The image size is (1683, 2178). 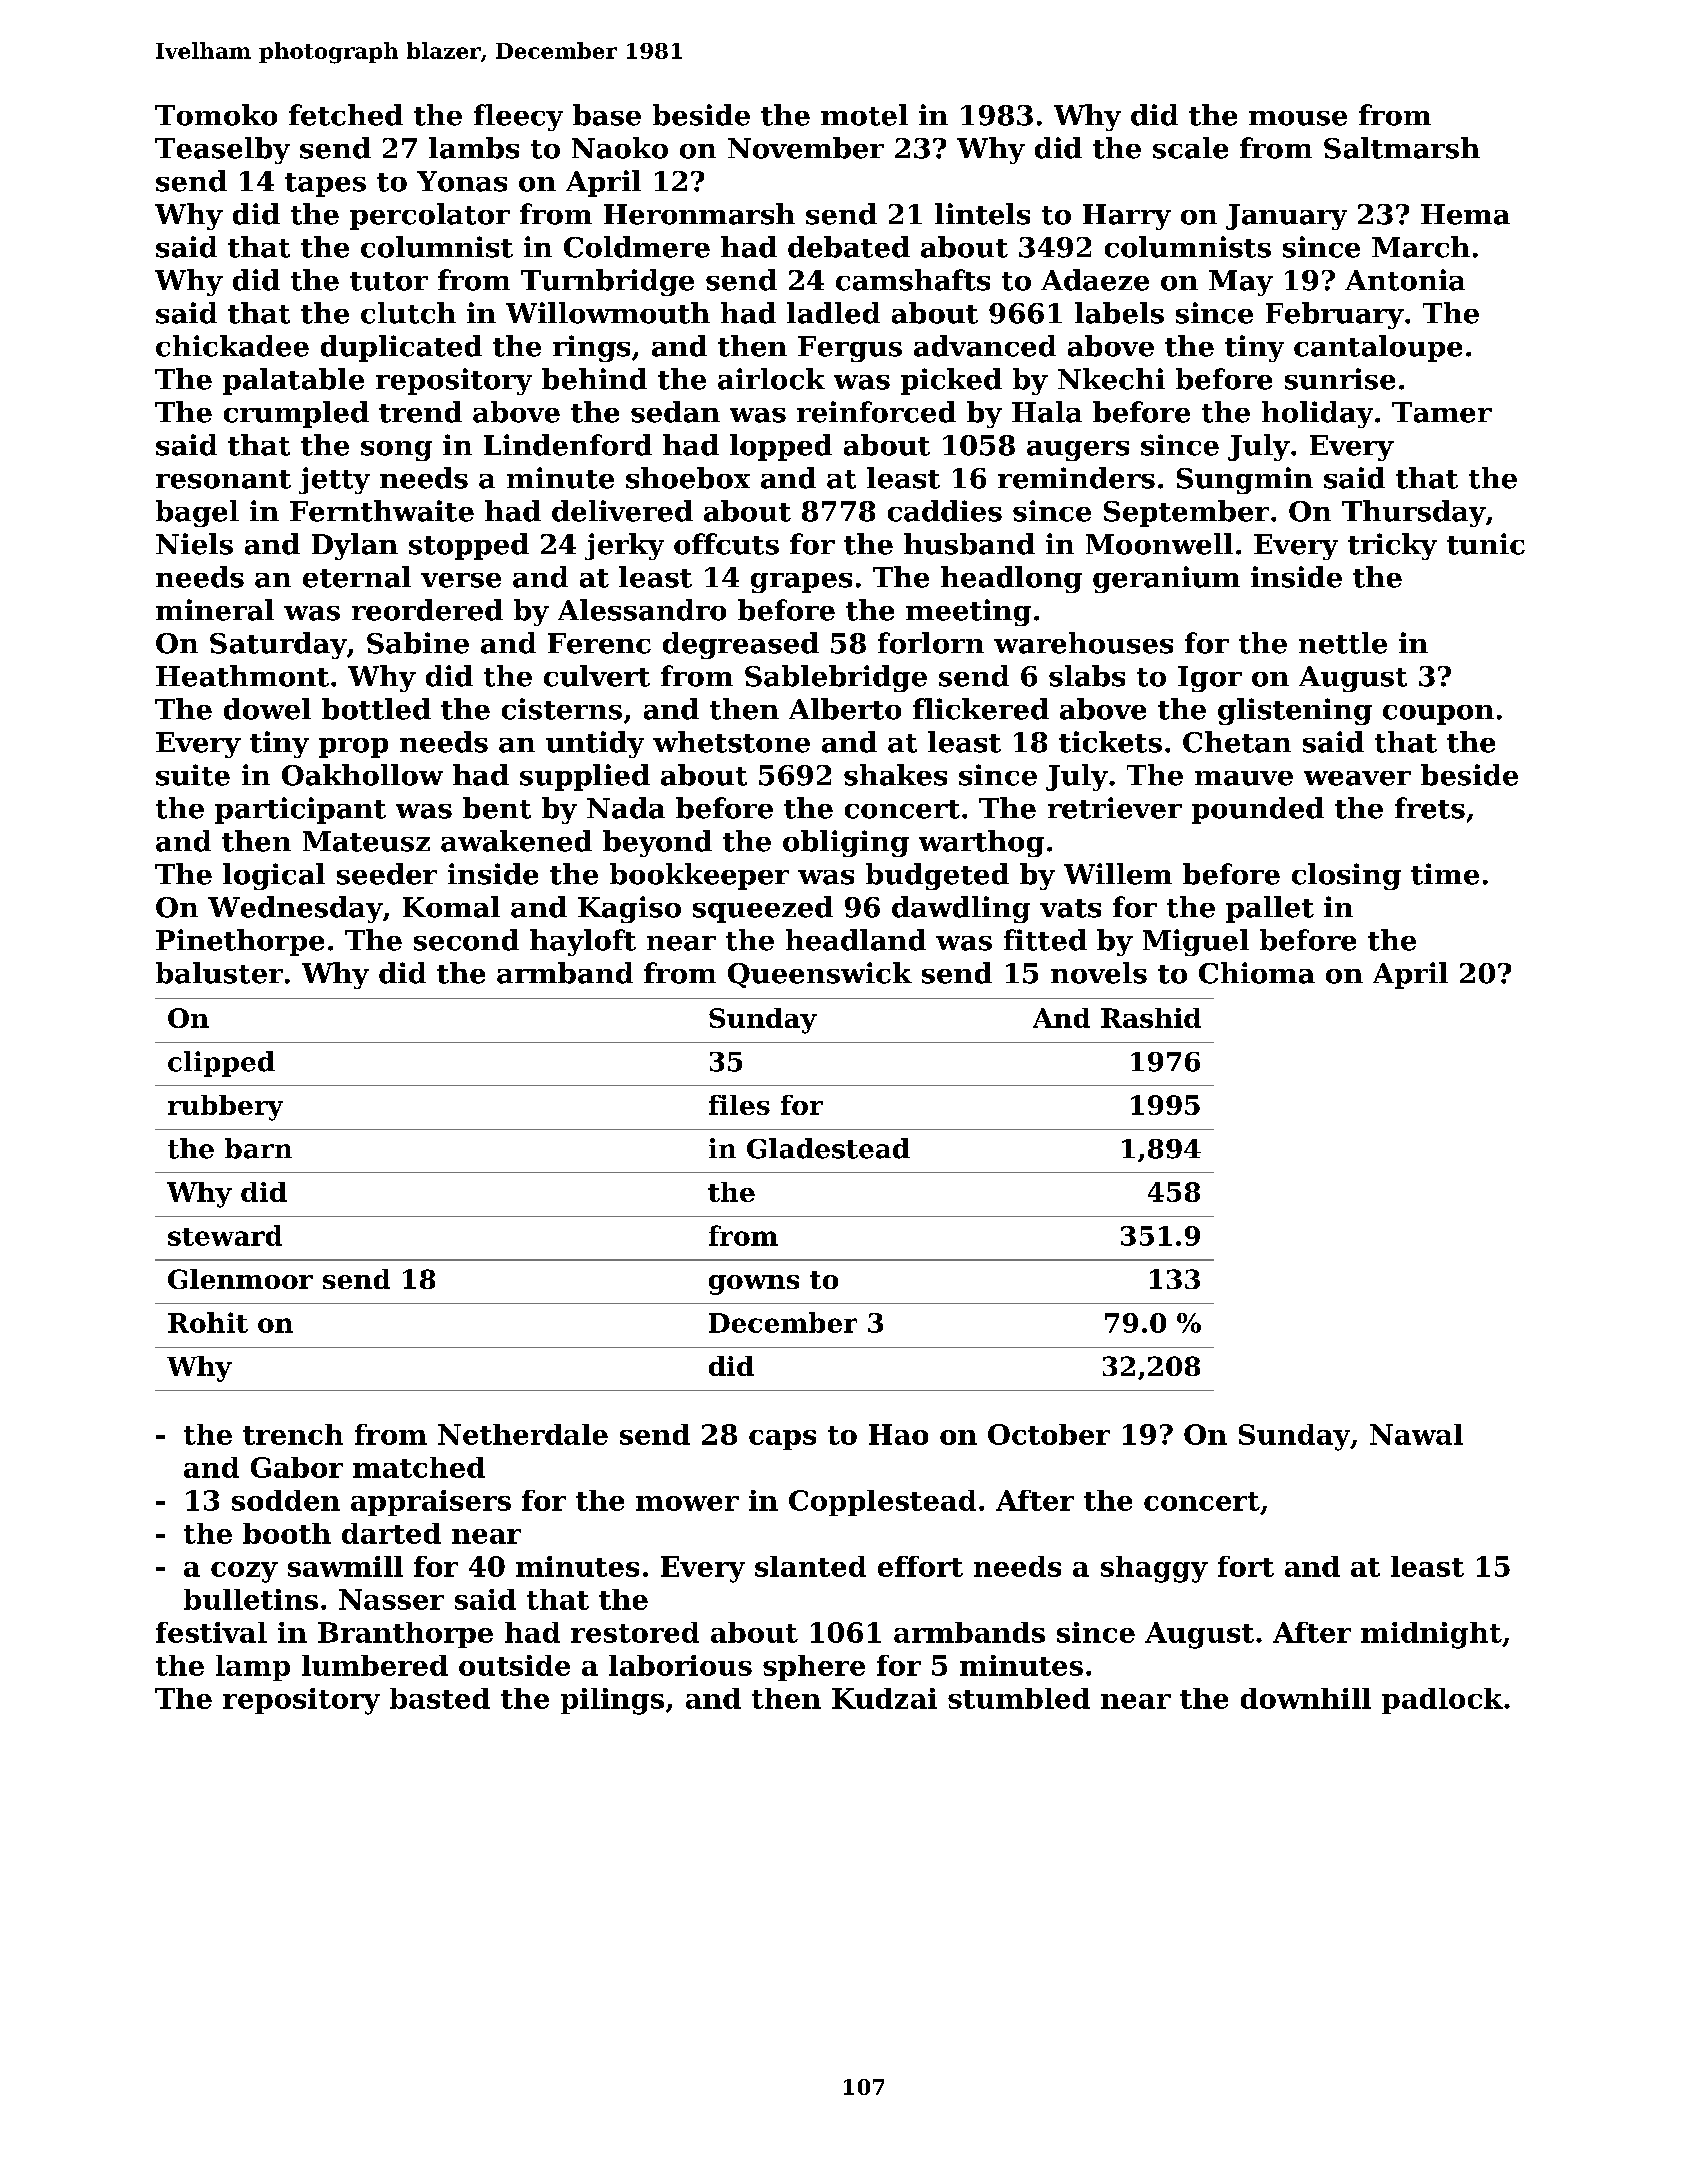 What do you see at coordinates (754, 1285) in the page?
I see `gowns` at bounding box center [754, 1285].
